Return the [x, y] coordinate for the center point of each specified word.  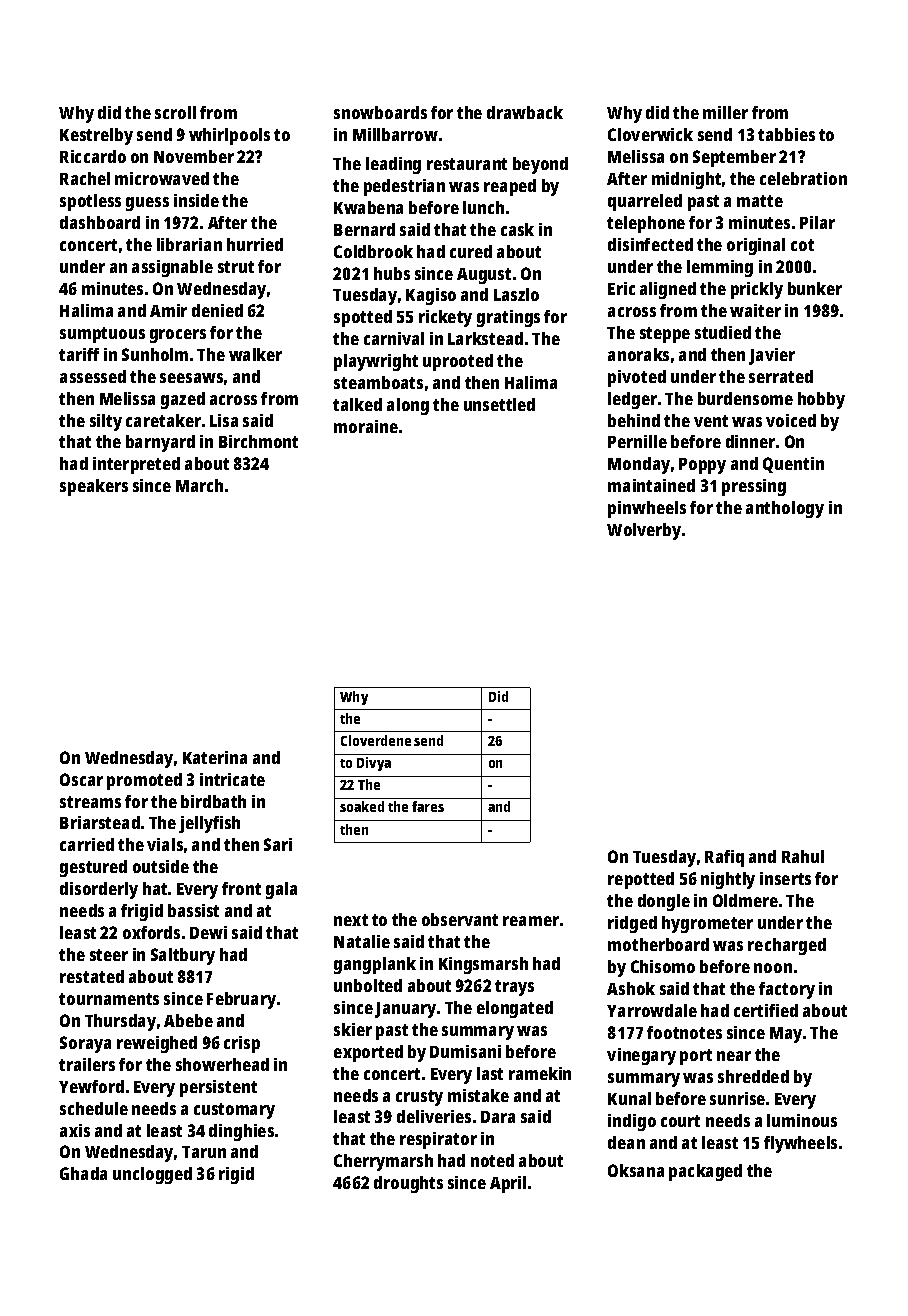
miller [725, 112]
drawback [525, 112]
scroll [175, 112]
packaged [705, 1172]
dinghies [241, 1132]
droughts [408, 1184]
